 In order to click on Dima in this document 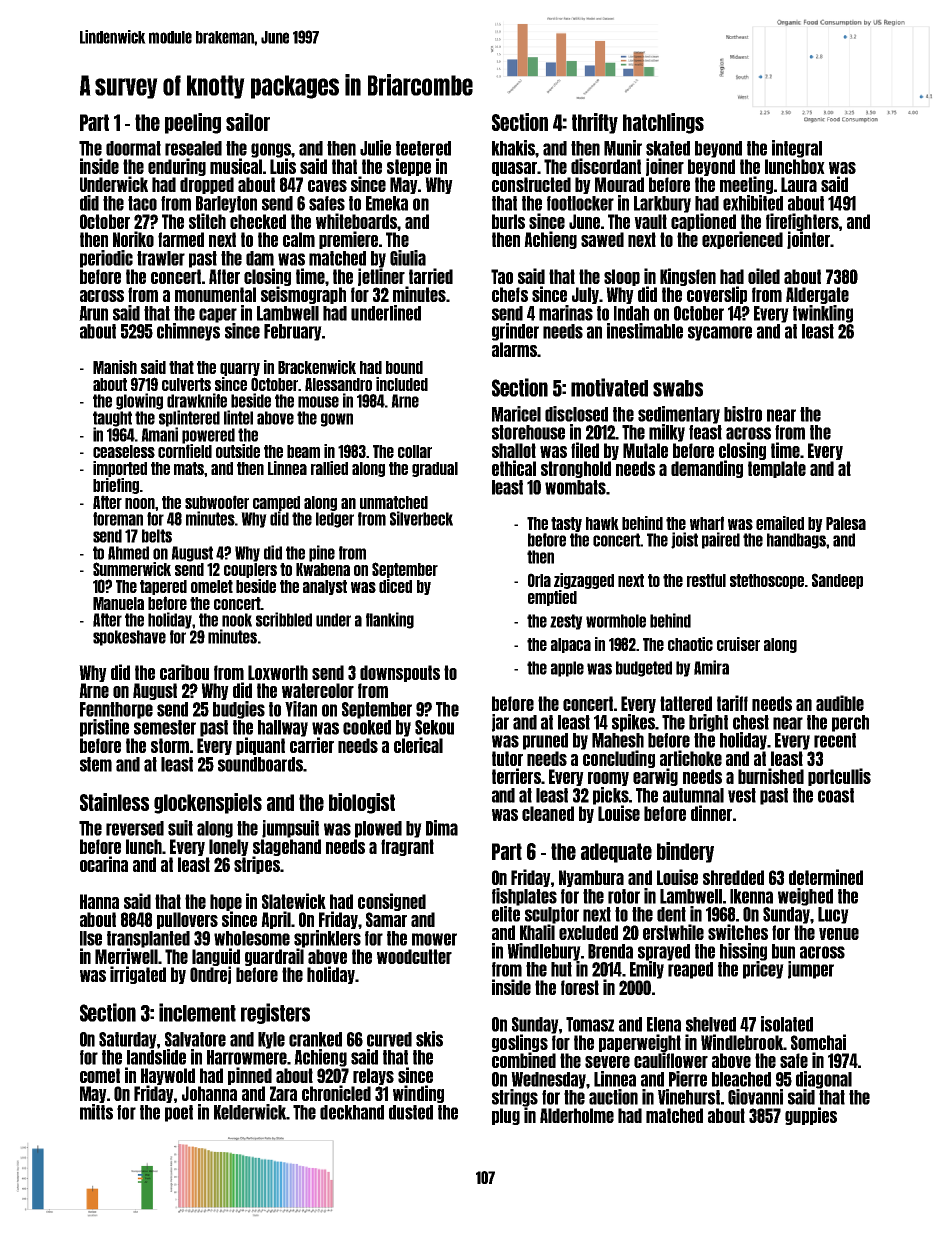, I will do `click(442, 828)`.
